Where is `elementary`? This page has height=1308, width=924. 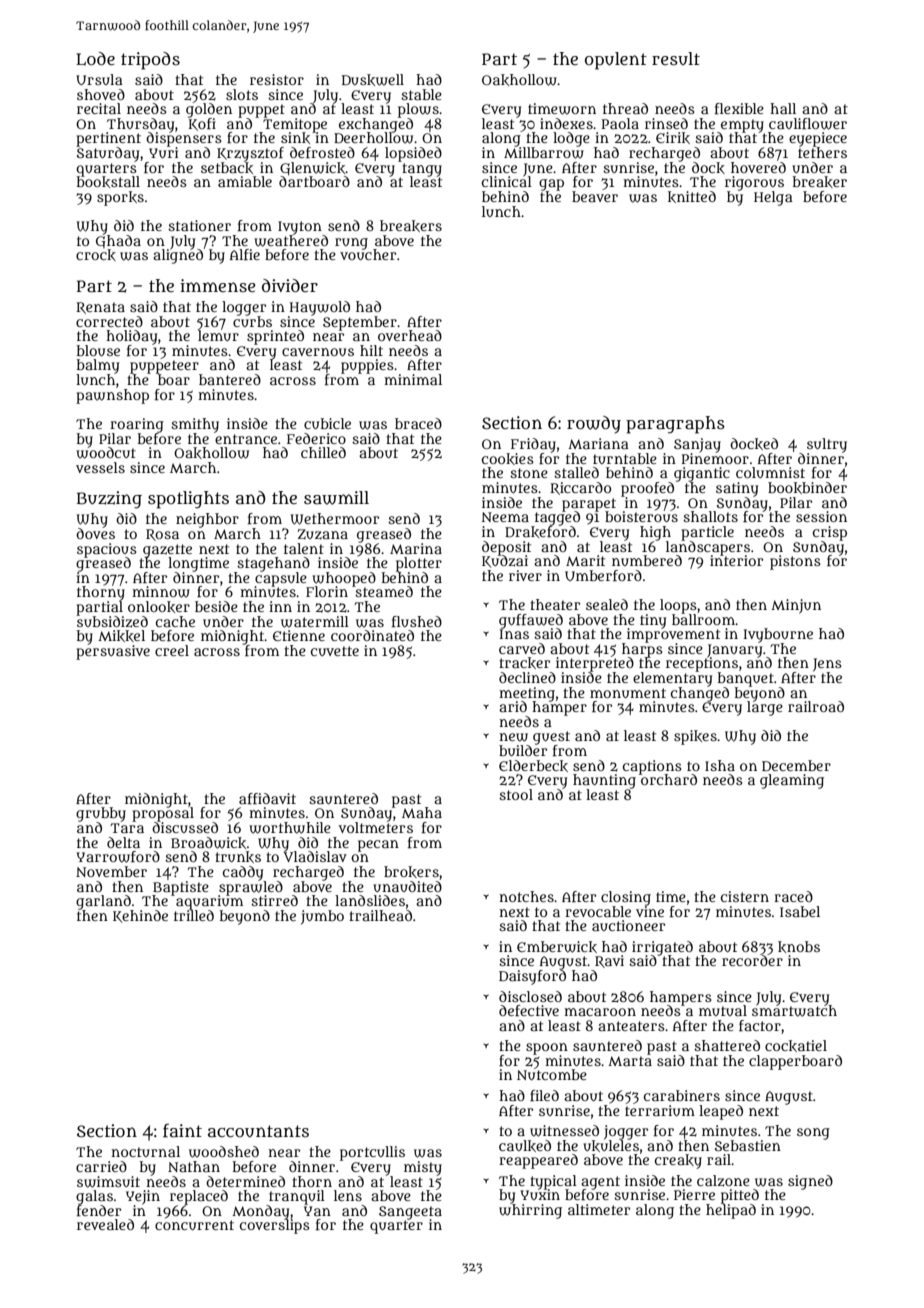 elementary is located at coordinates (672, 679).
